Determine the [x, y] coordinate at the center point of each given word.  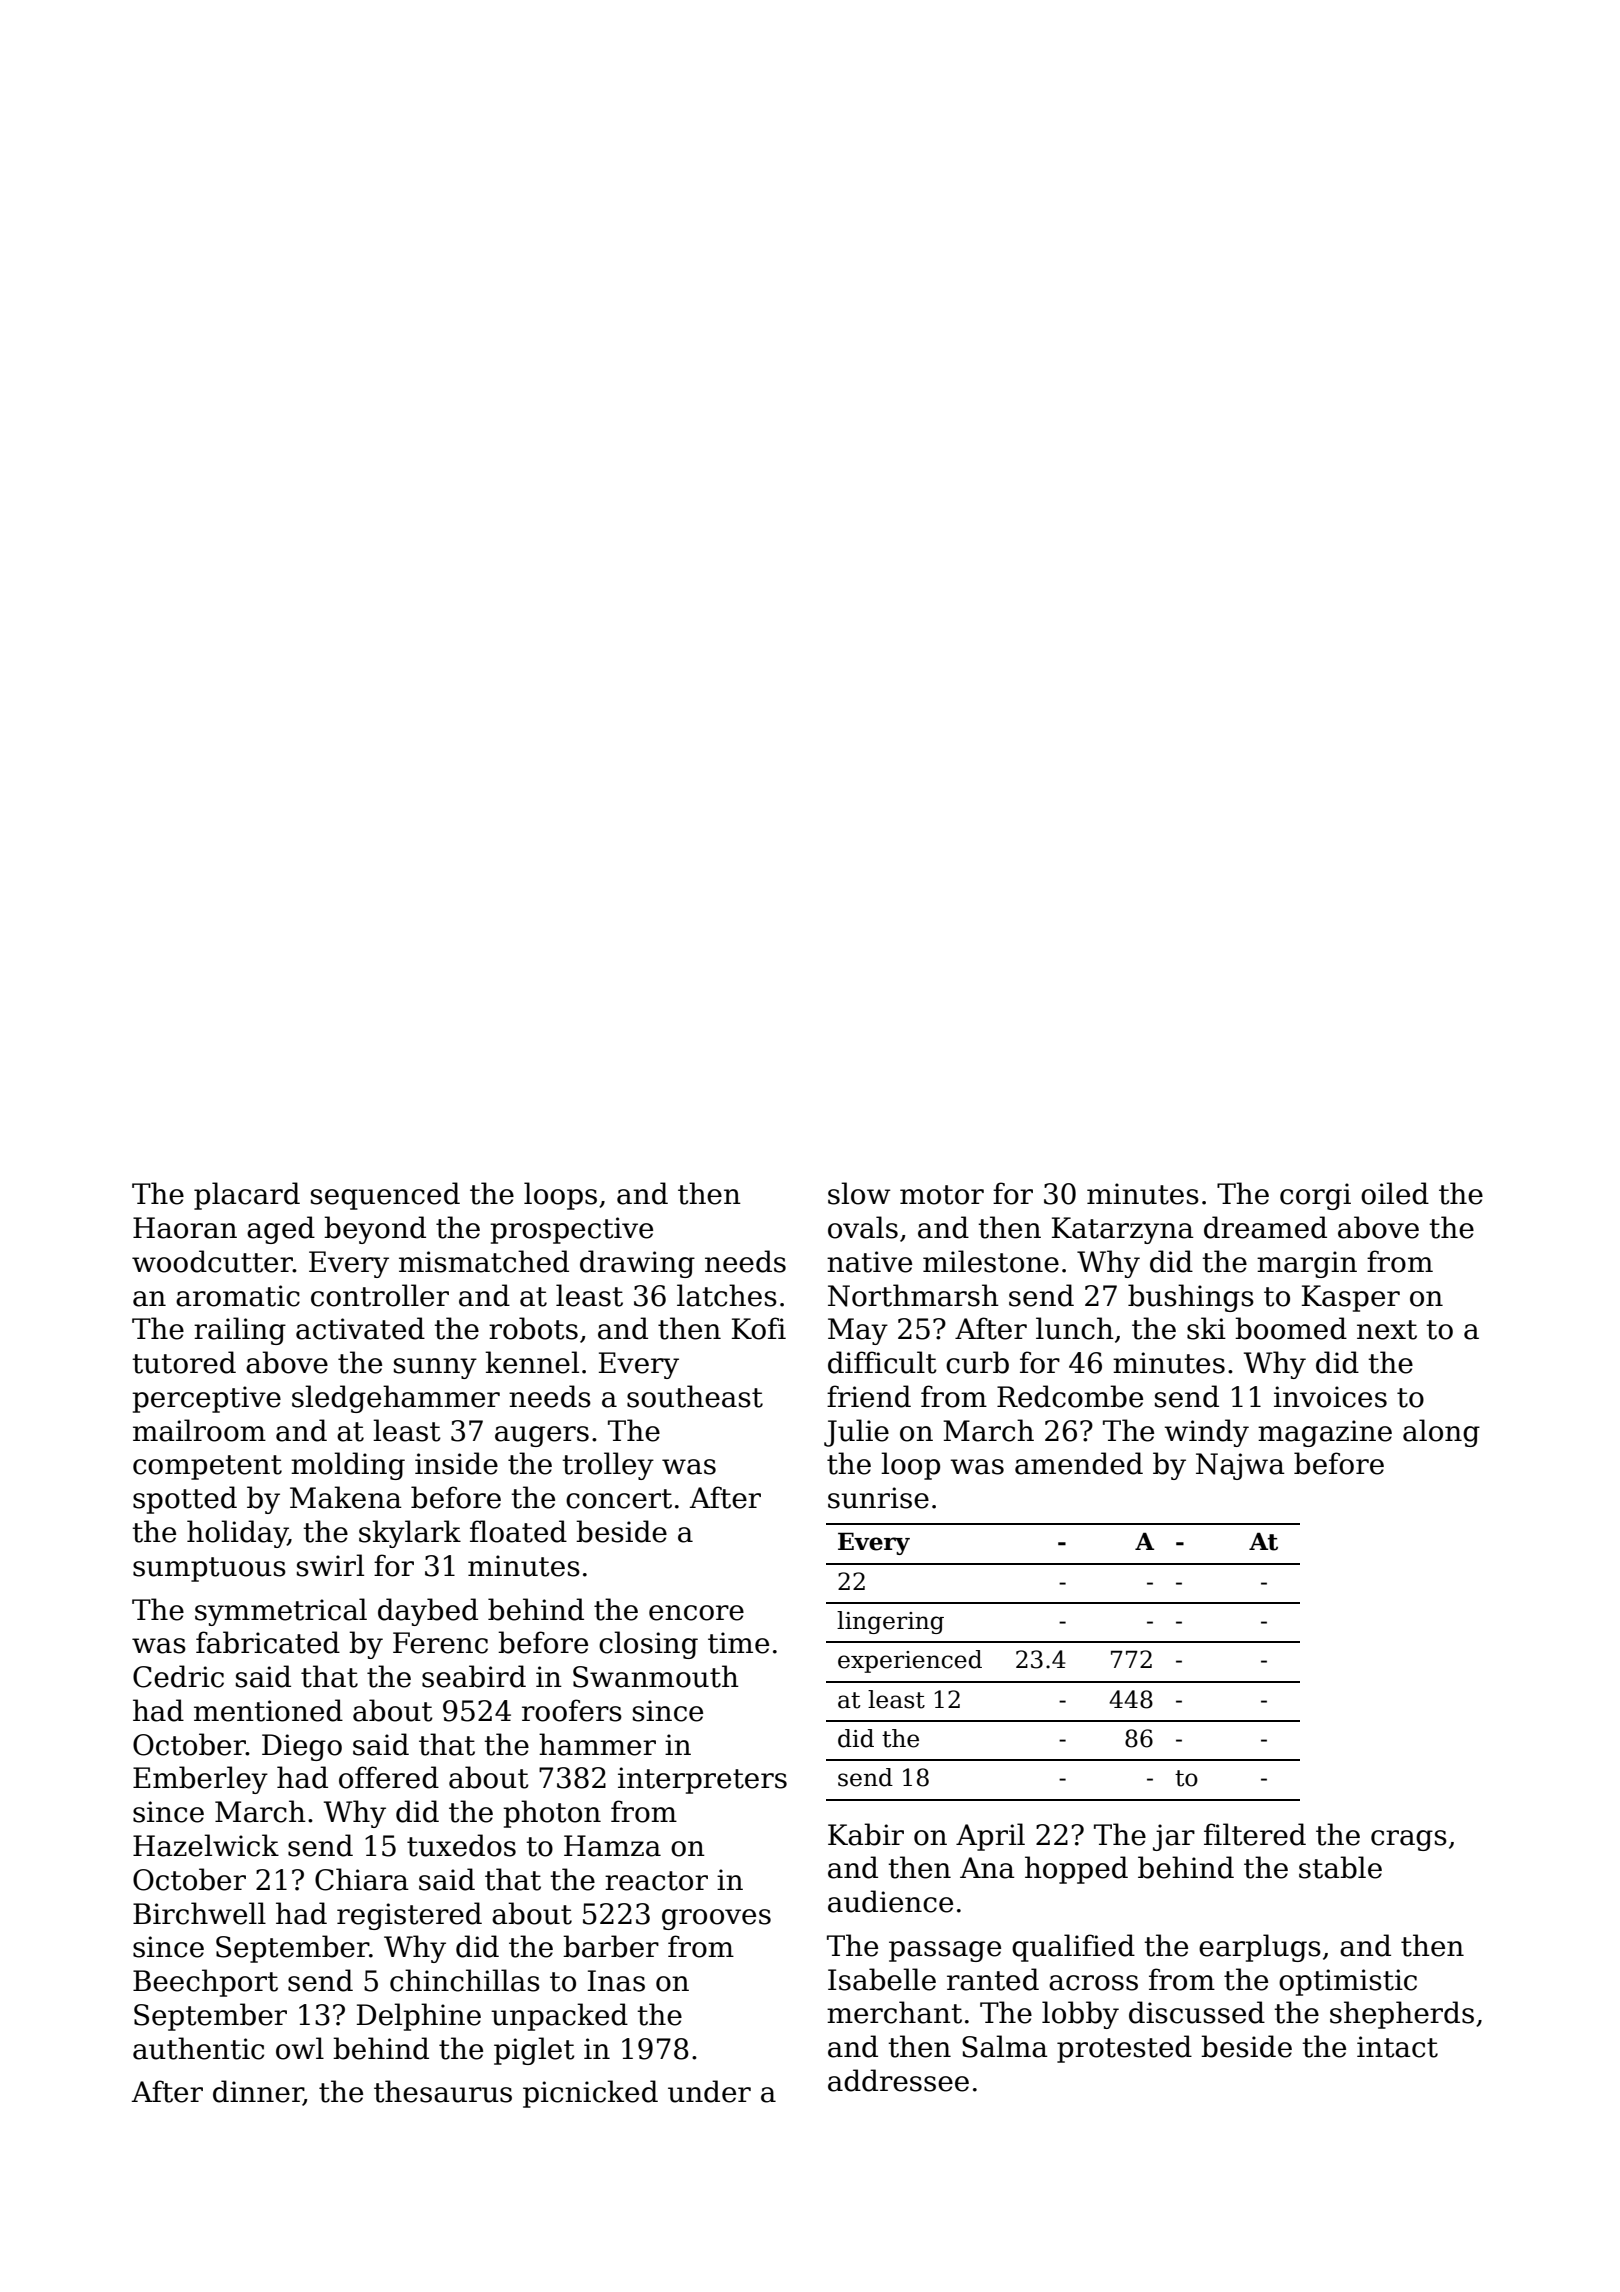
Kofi [759, 1328]
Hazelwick [206, 1845]
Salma [1005, 2046]
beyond [375, 1230]
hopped [1076, 1870]
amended [1079, 1463]
